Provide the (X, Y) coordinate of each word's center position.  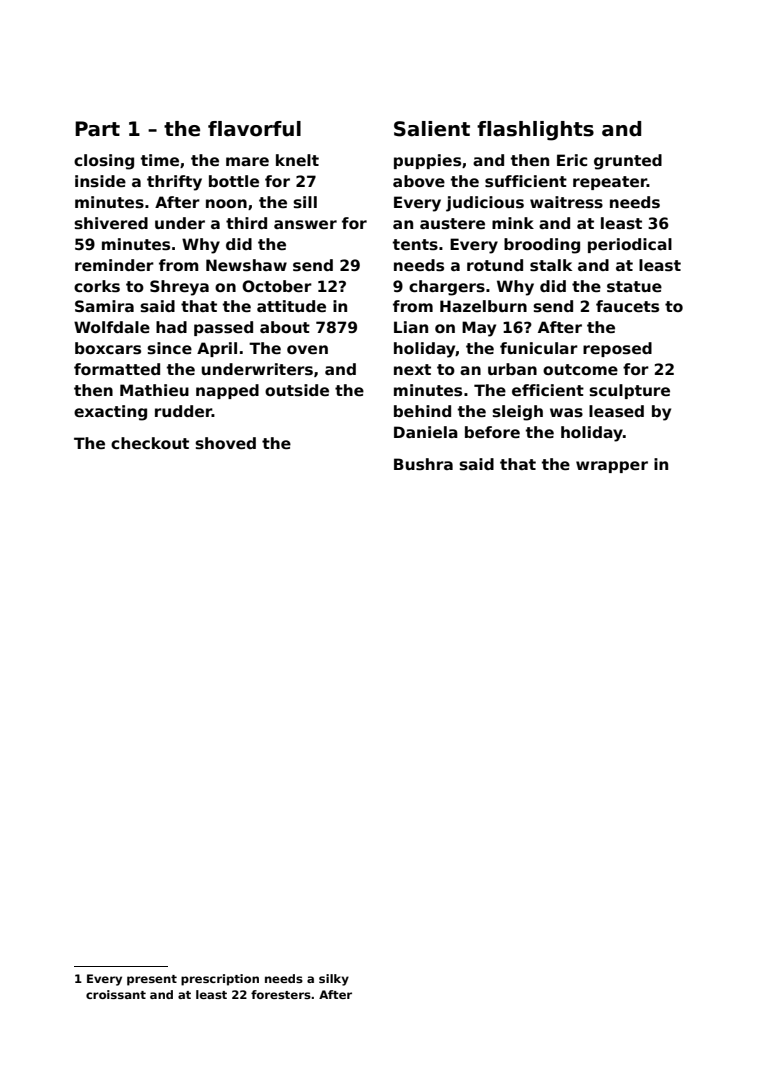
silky (334, 980)
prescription (220, 980)
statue (634, 287)
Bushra (423, 464)
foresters (281, 994)
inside (100, 181)
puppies (427, 161)
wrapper (612, 467)
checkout (150, 443)
